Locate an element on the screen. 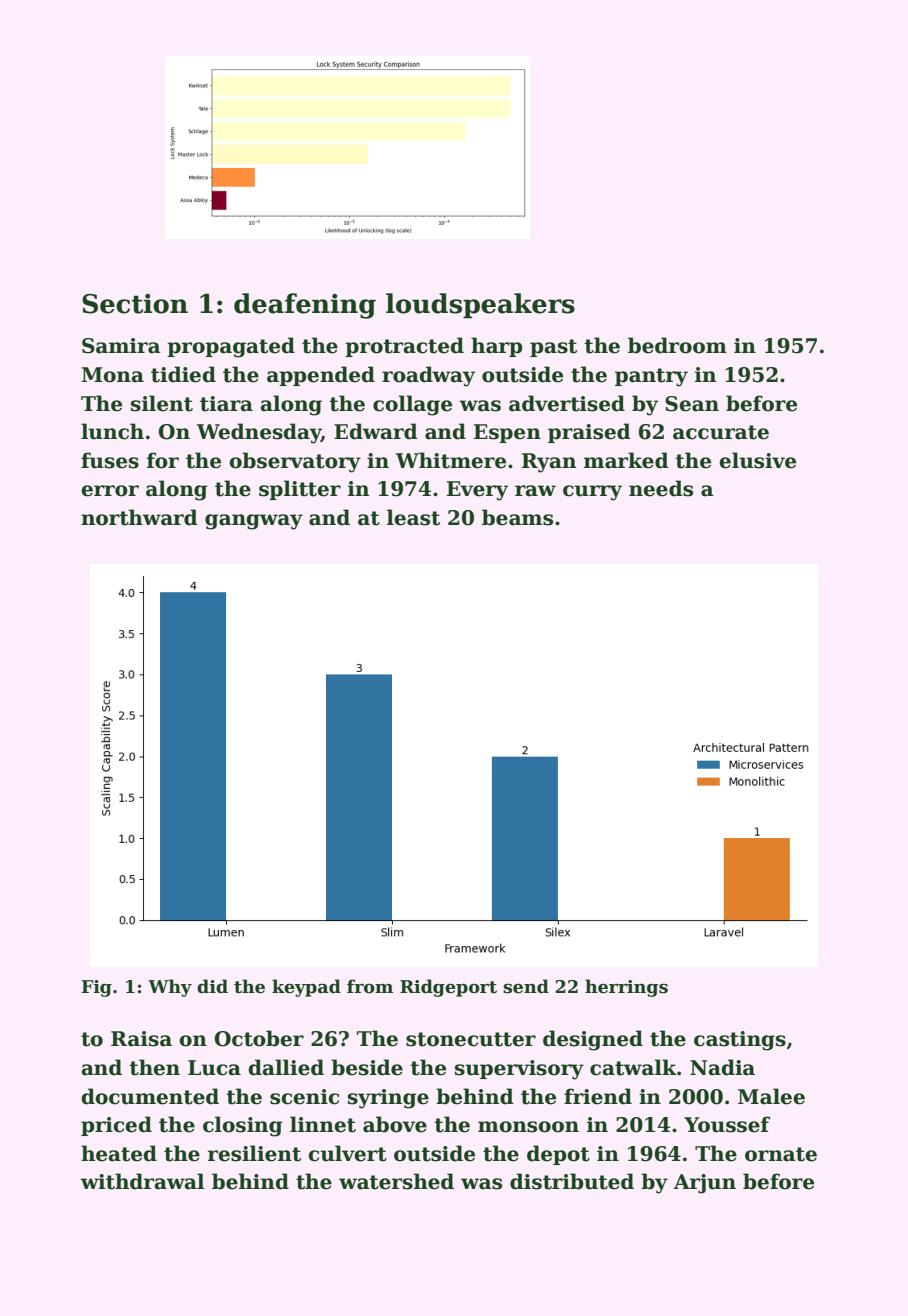 This screenshot has width=908, height=1316. Arjun is located at coordinates (704, 1184).
